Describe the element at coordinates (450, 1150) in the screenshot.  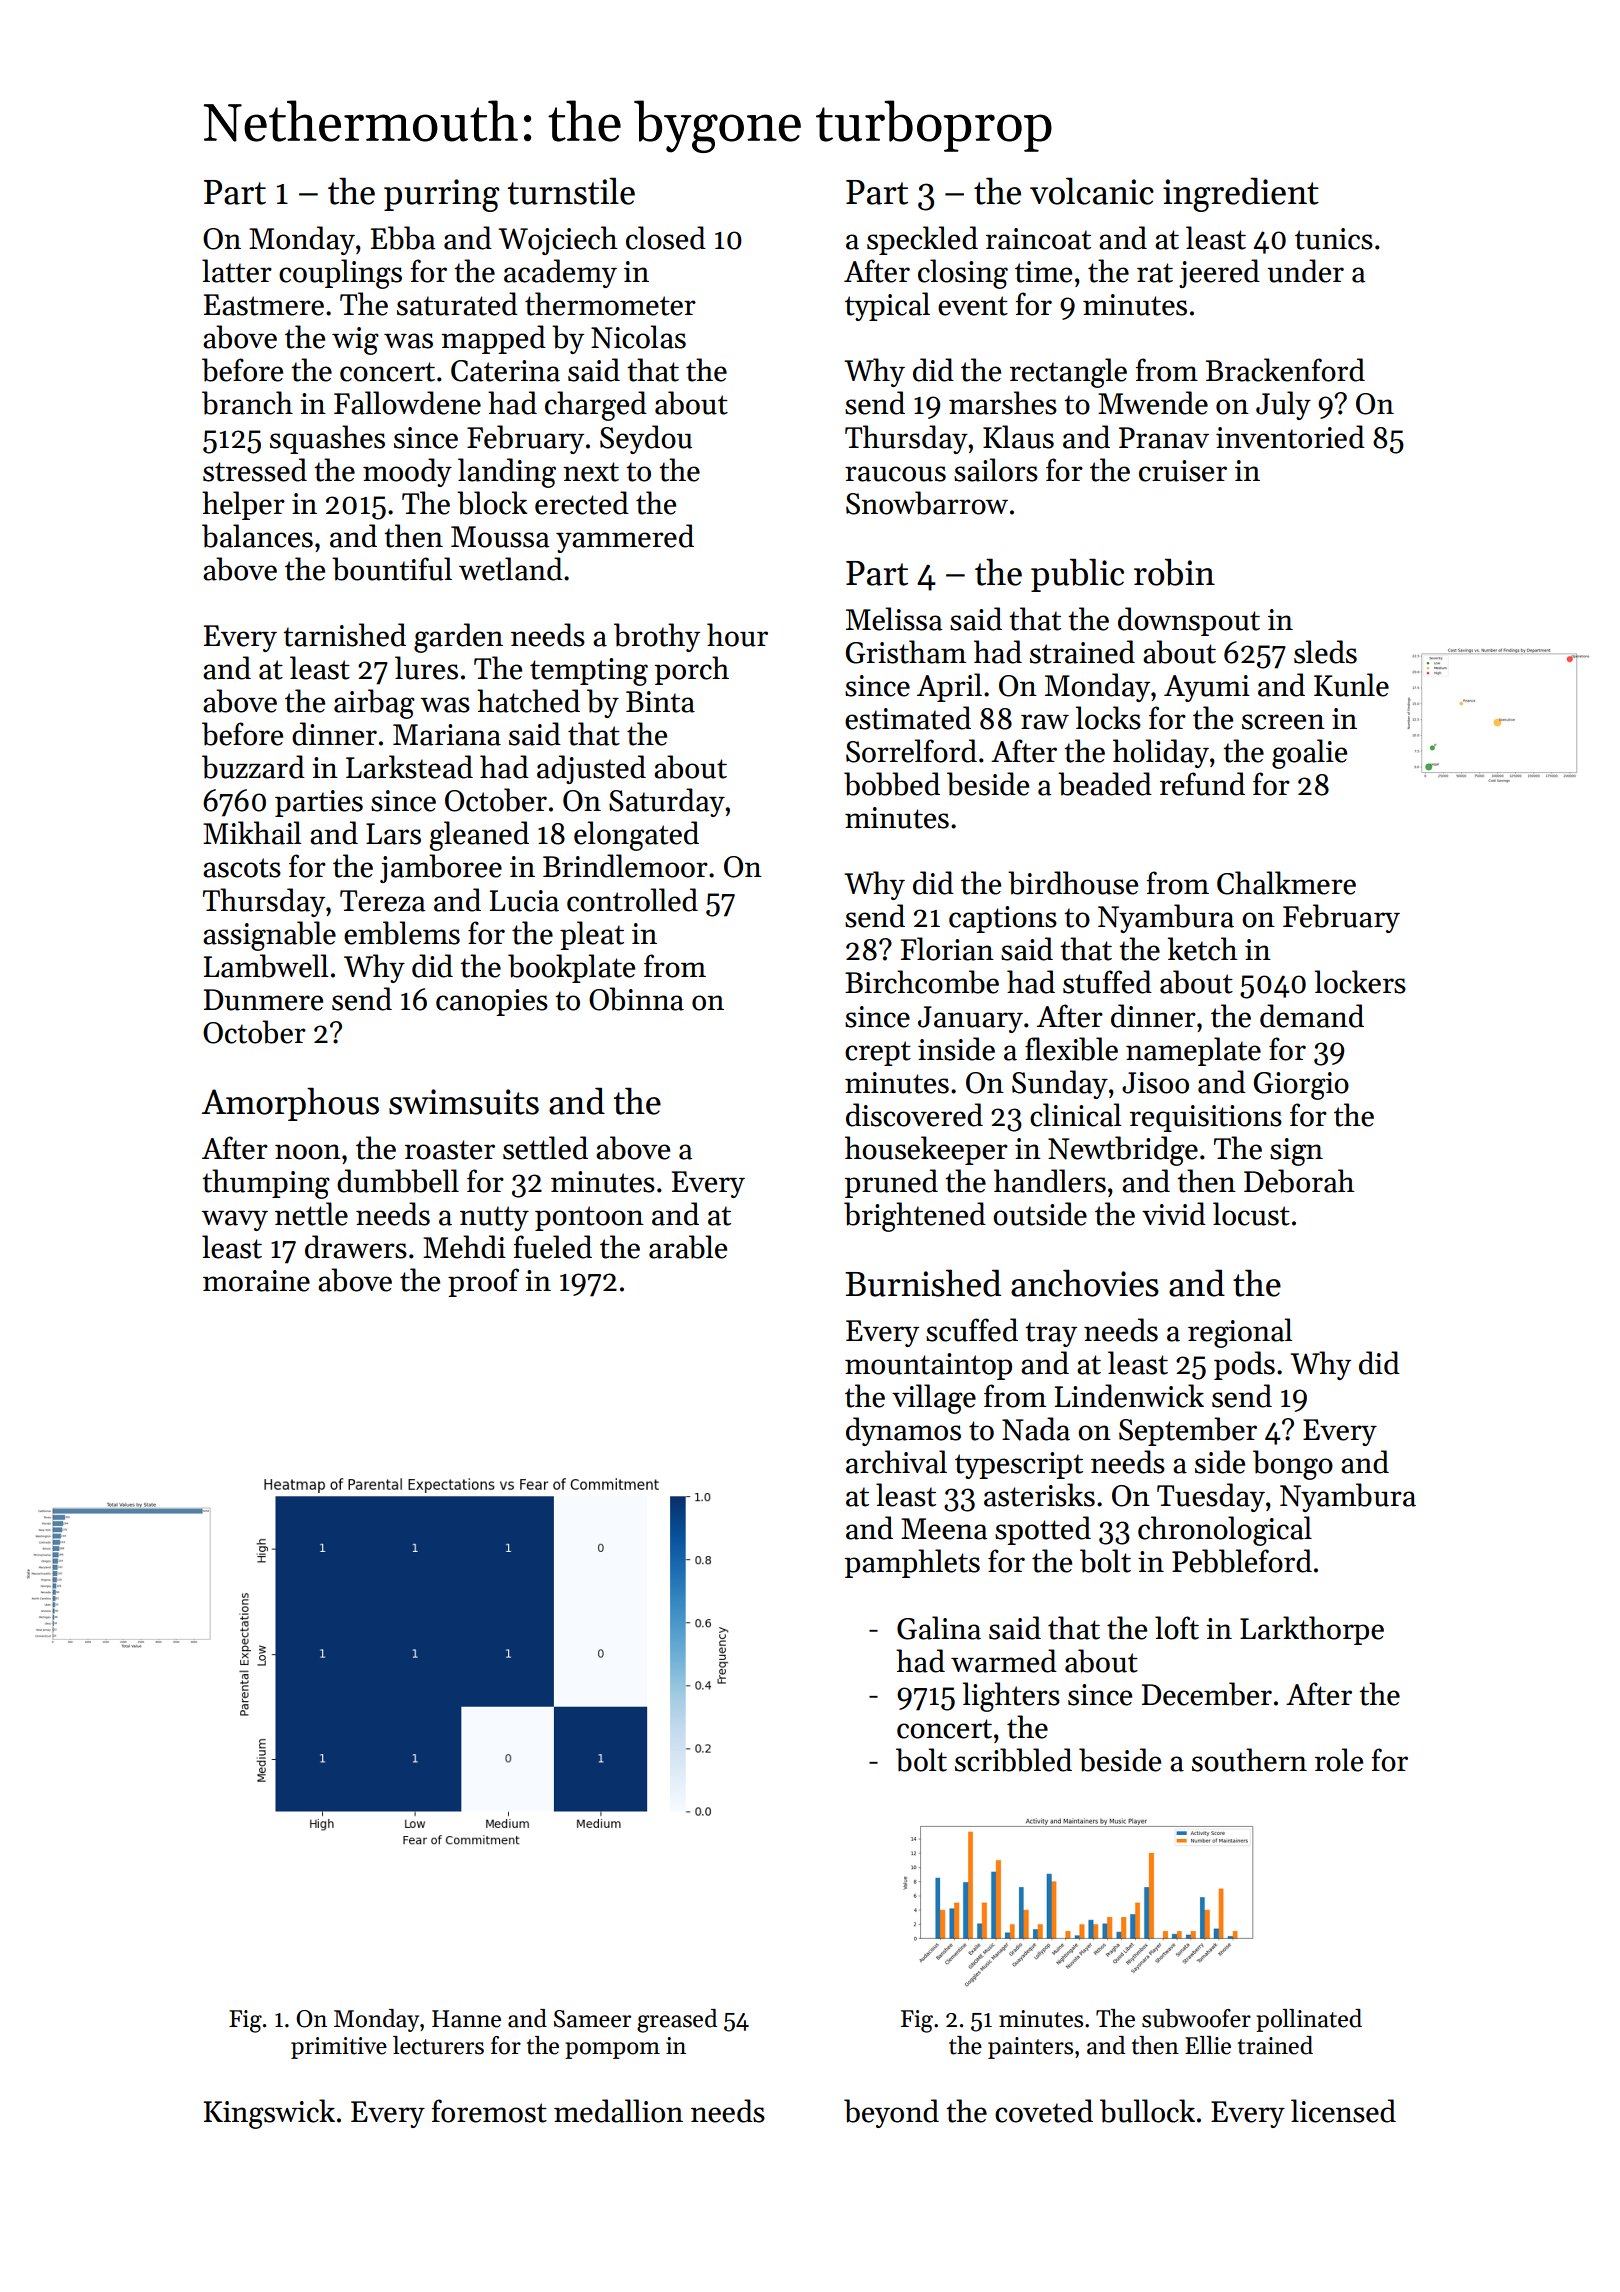
I see `roaster` at that location.
